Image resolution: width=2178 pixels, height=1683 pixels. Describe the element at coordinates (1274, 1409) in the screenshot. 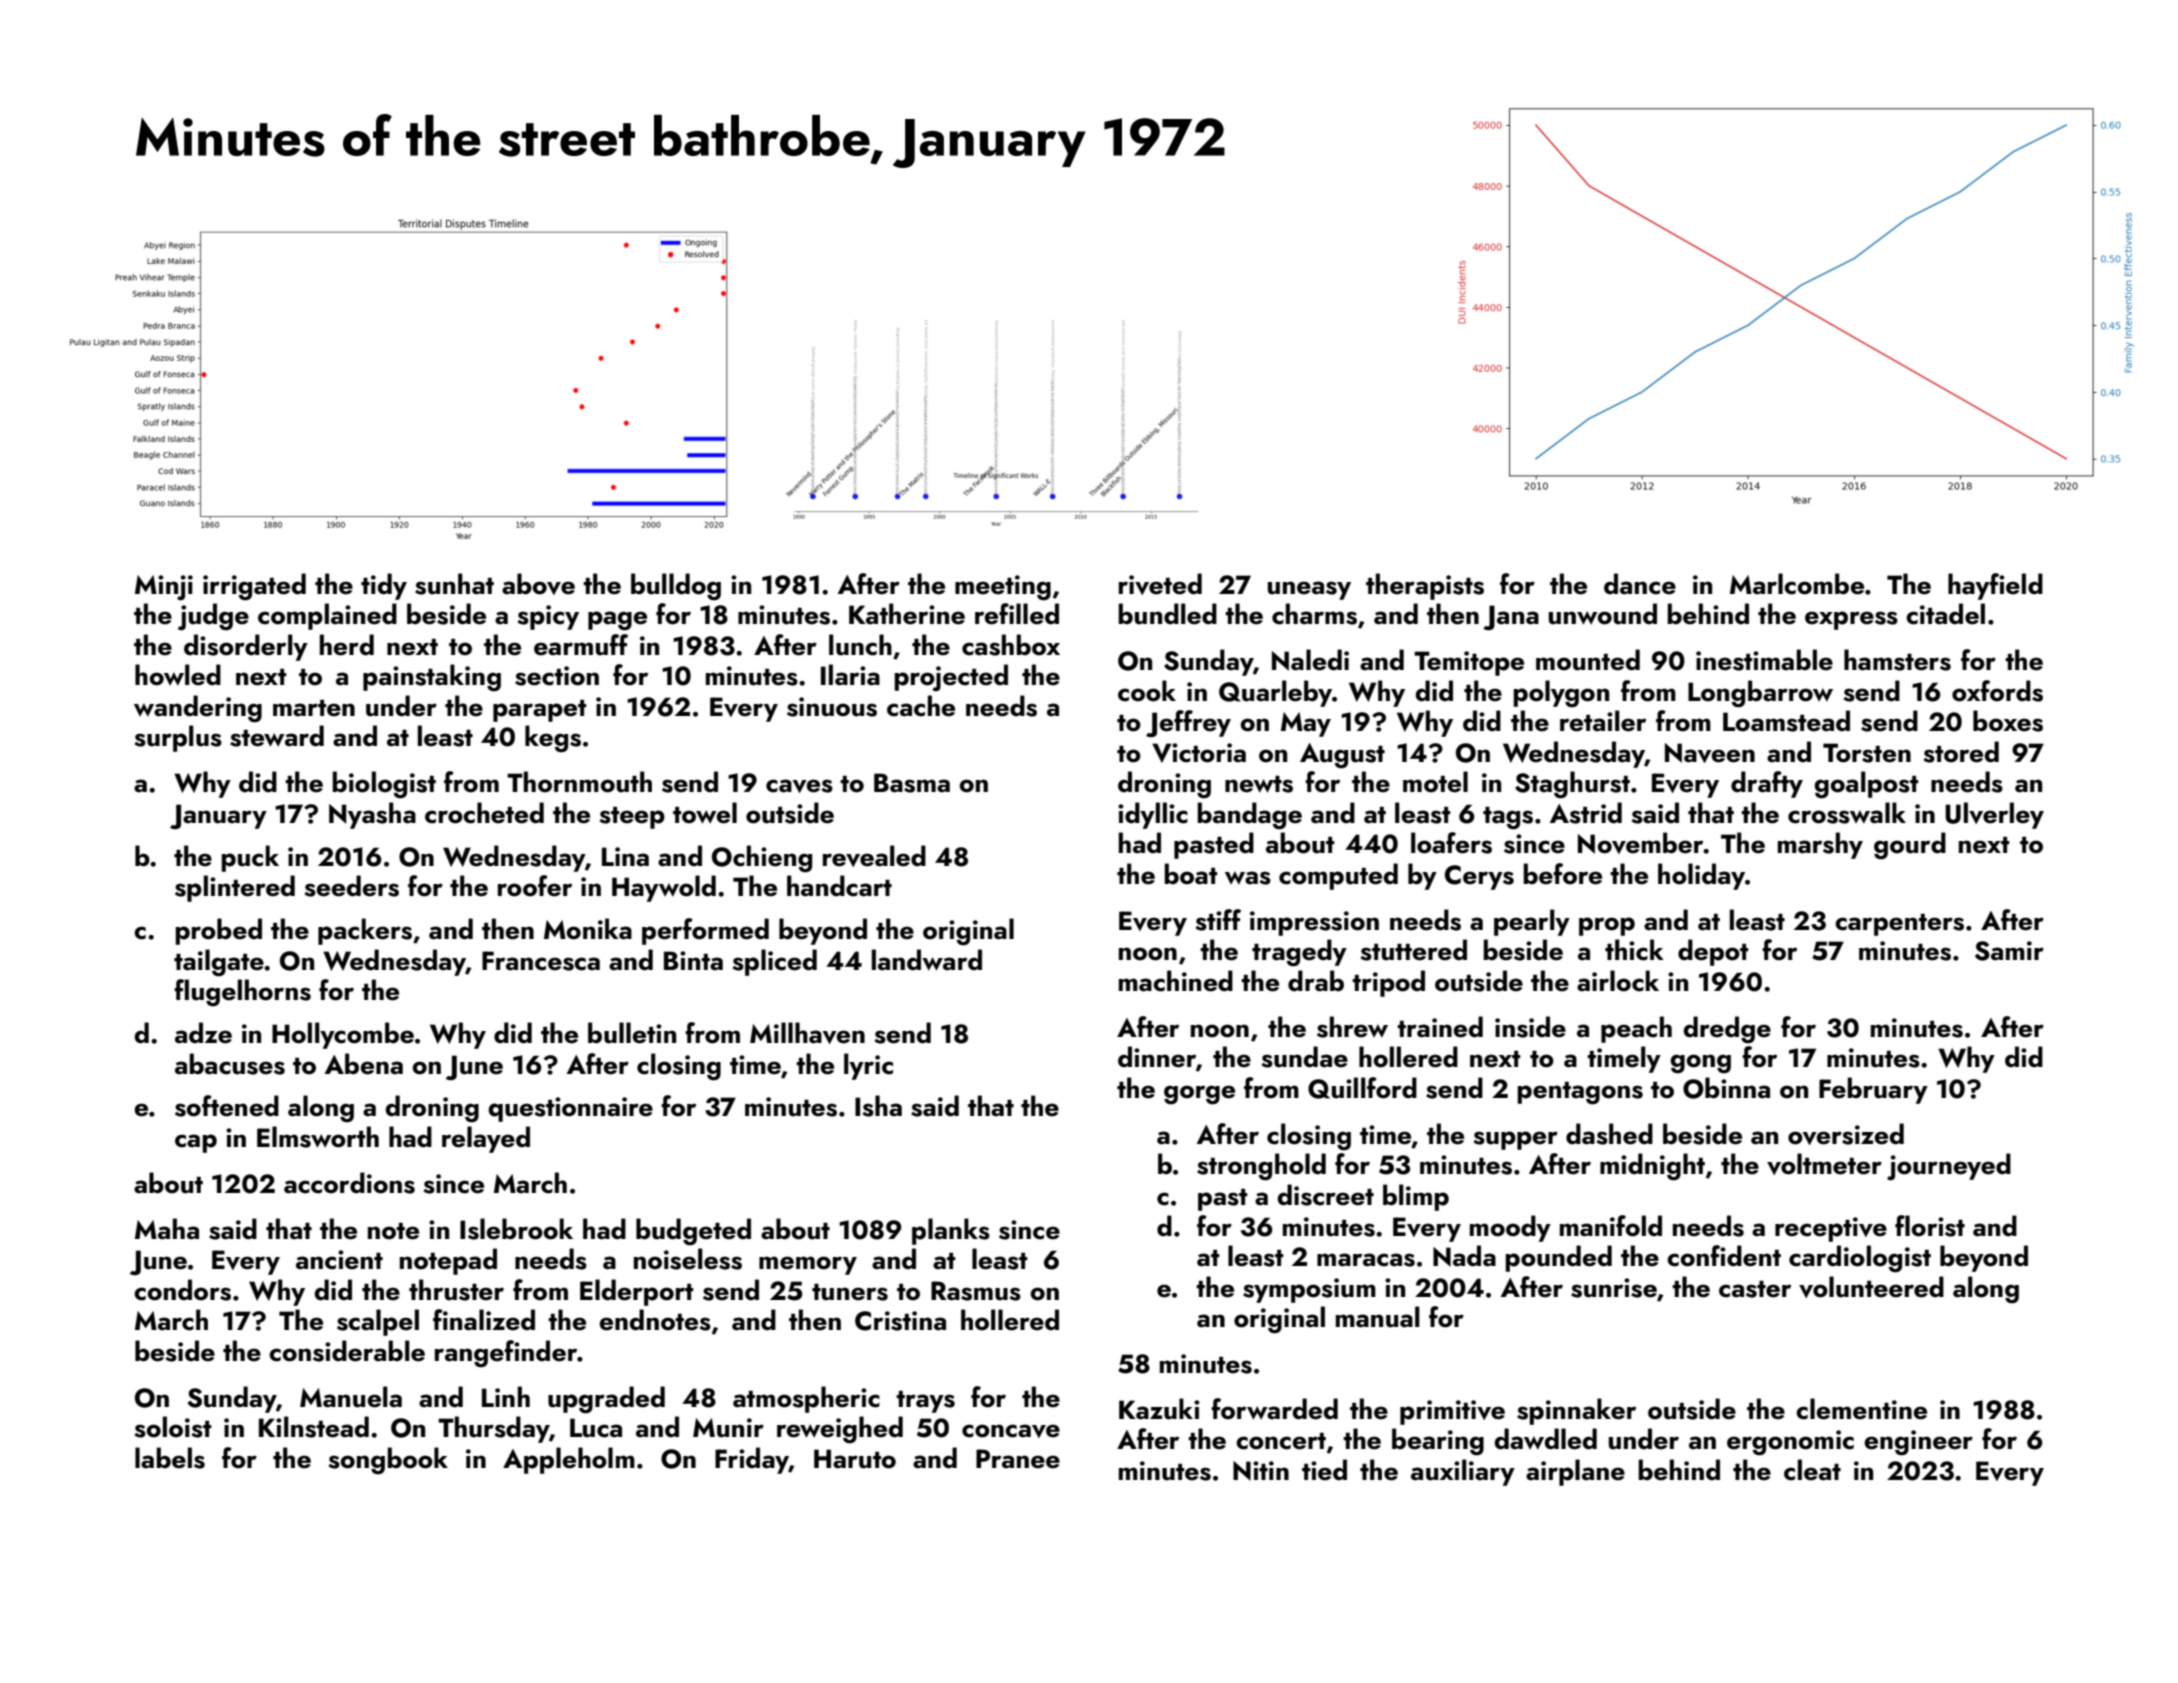

I see `forwarded` at that location.
